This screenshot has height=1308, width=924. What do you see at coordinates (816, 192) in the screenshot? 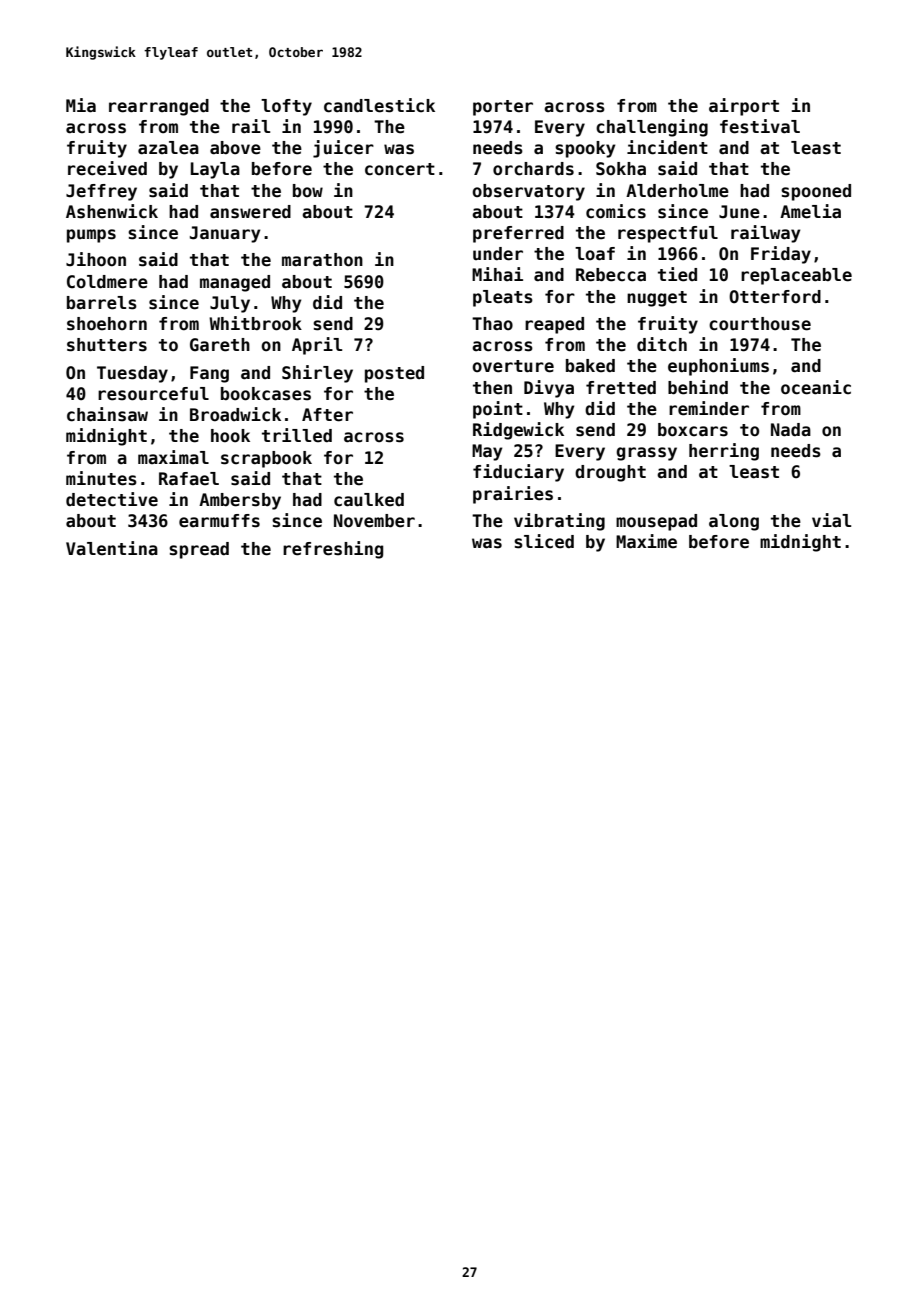
I see `spooned` at bounding box center [816, 192].
